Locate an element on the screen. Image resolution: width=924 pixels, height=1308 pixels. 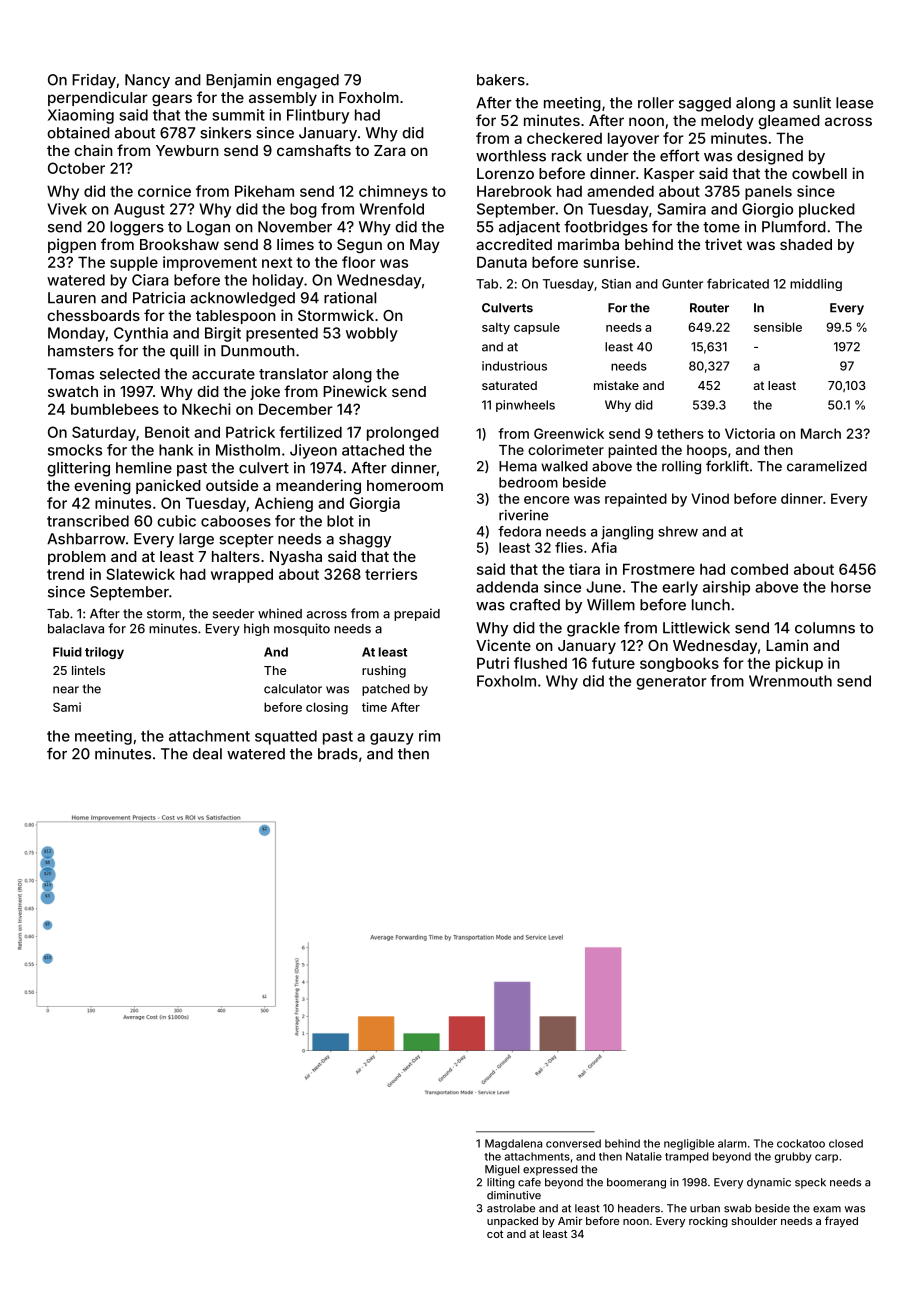
flies is located at coordinates (569, 547).
